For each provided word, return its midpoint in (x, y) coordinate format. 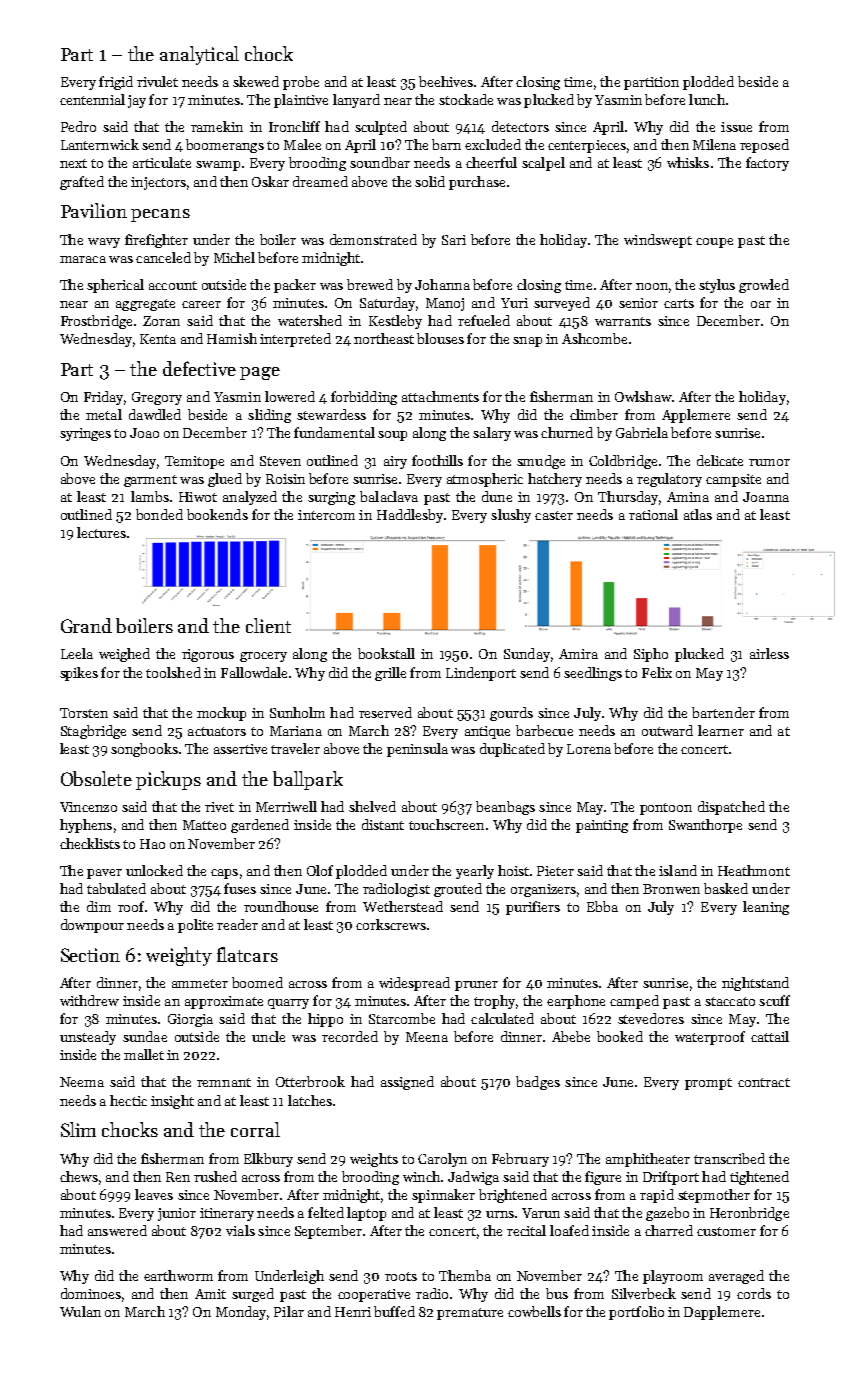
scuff (774, 1000)
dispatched (731, 808)
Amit (210, 1294)
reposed (764, 146)
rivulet (157, 81)
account (173, 285)
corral (255, 1129)
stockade (466, 99)
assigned (407, 1083)
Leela (77, 653)
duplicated (512, 750)
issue (736, 127)
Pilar (289, 1311)
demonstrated (373, 239)
